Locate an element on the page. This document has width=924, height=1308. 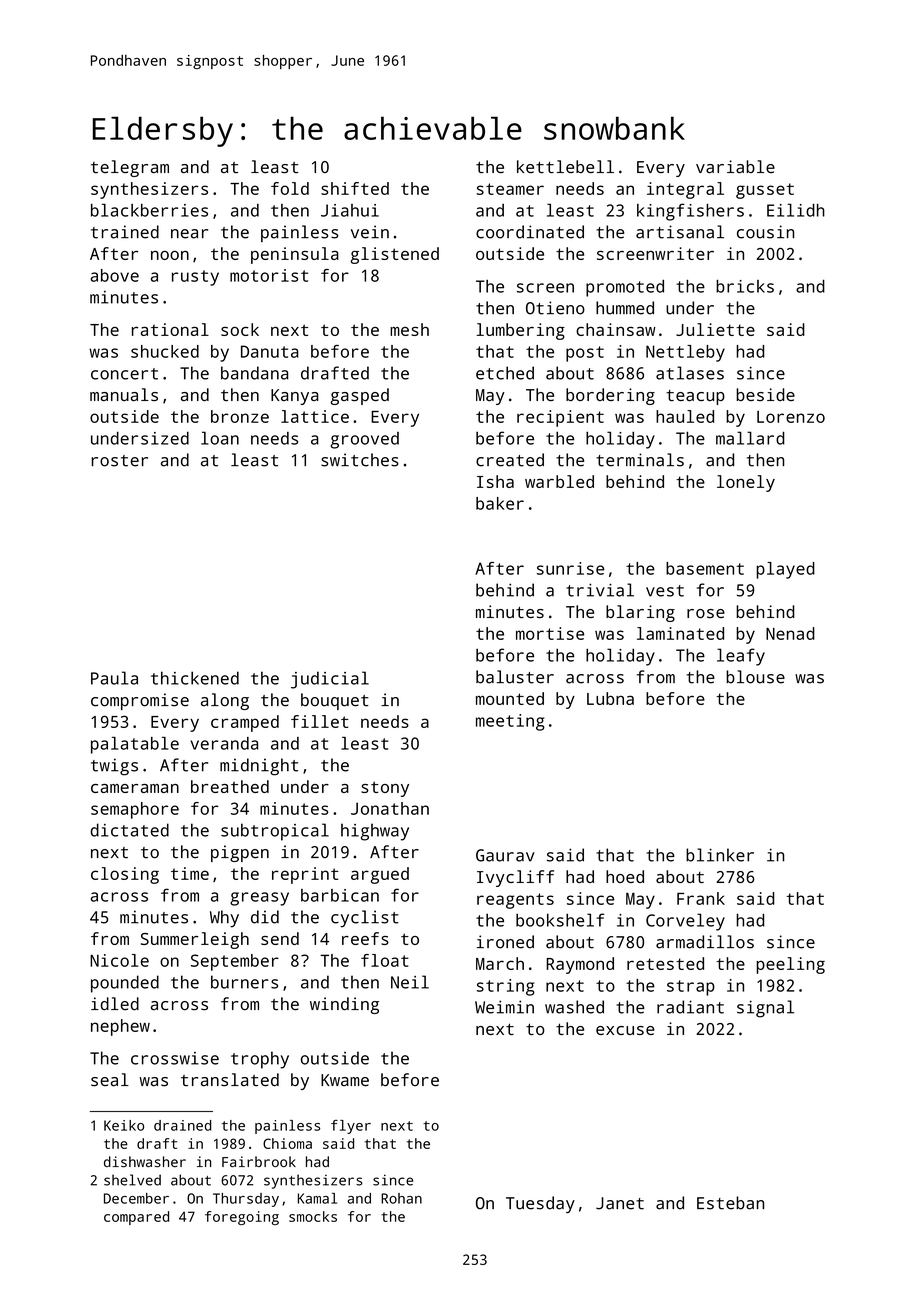
telegram is located at coordinates (130, 168).
